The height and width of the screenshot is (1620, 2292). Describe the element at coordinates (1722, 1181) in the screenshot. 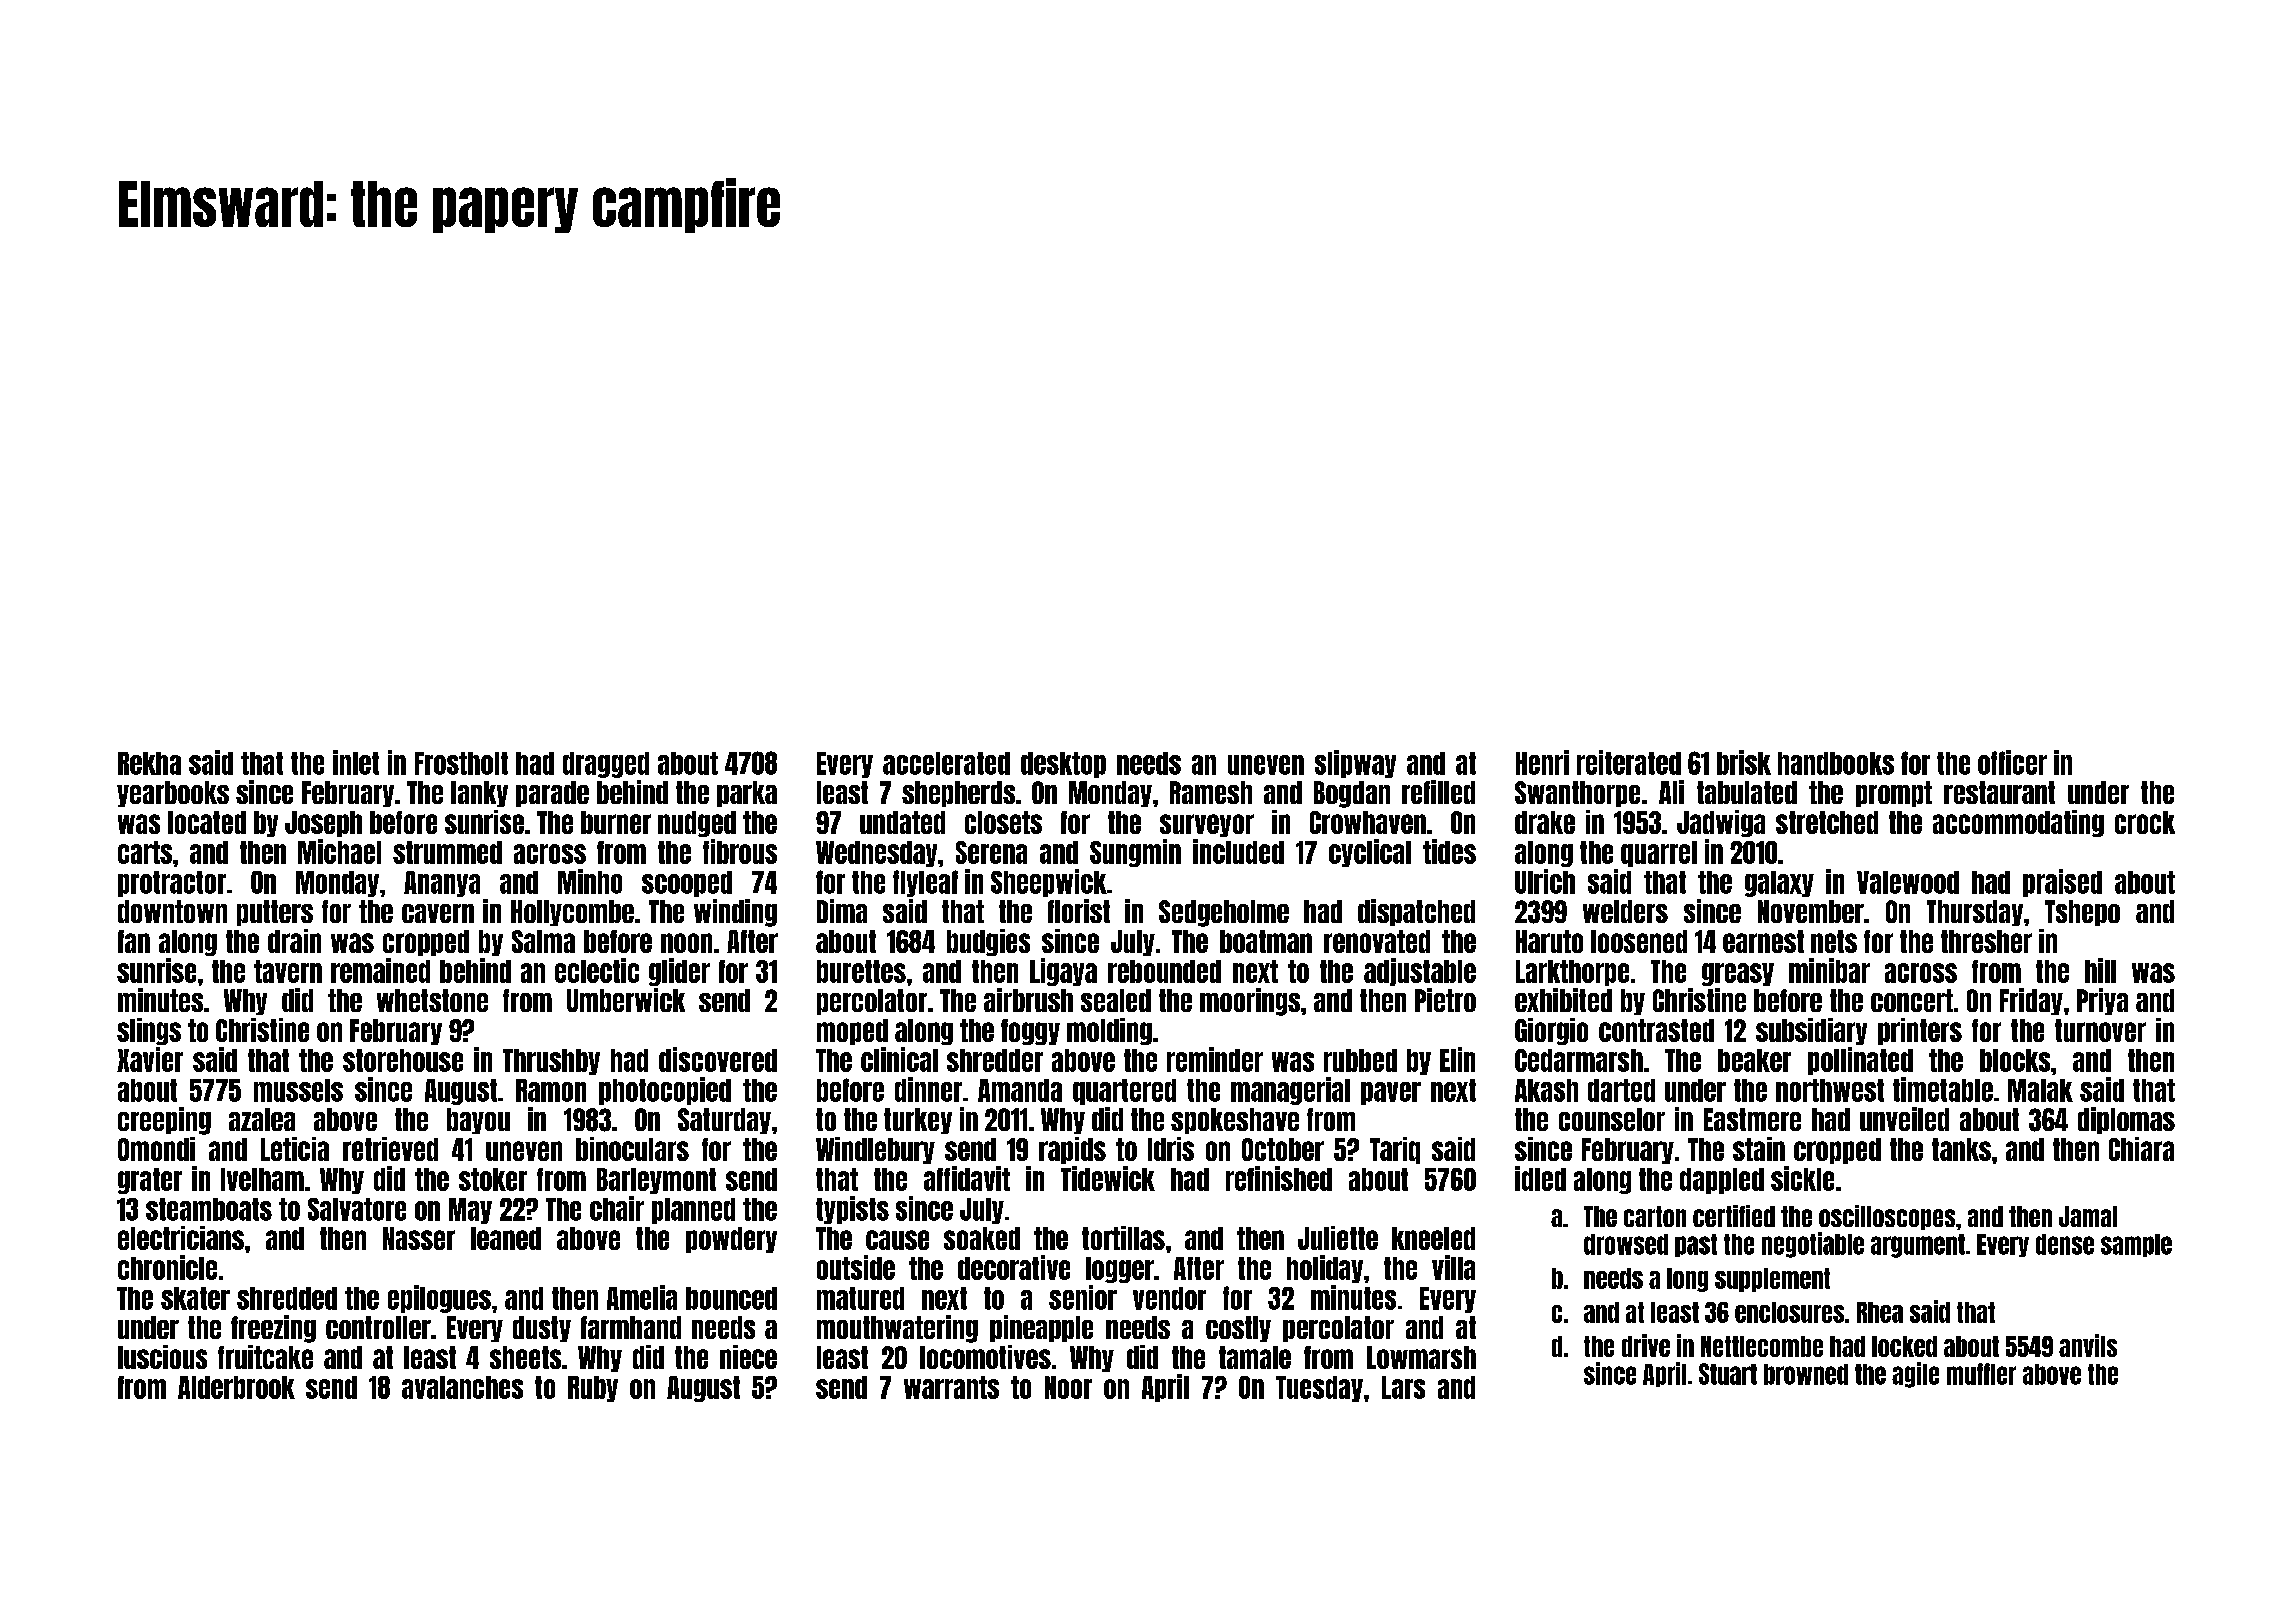

I see `dappled` at that location.
